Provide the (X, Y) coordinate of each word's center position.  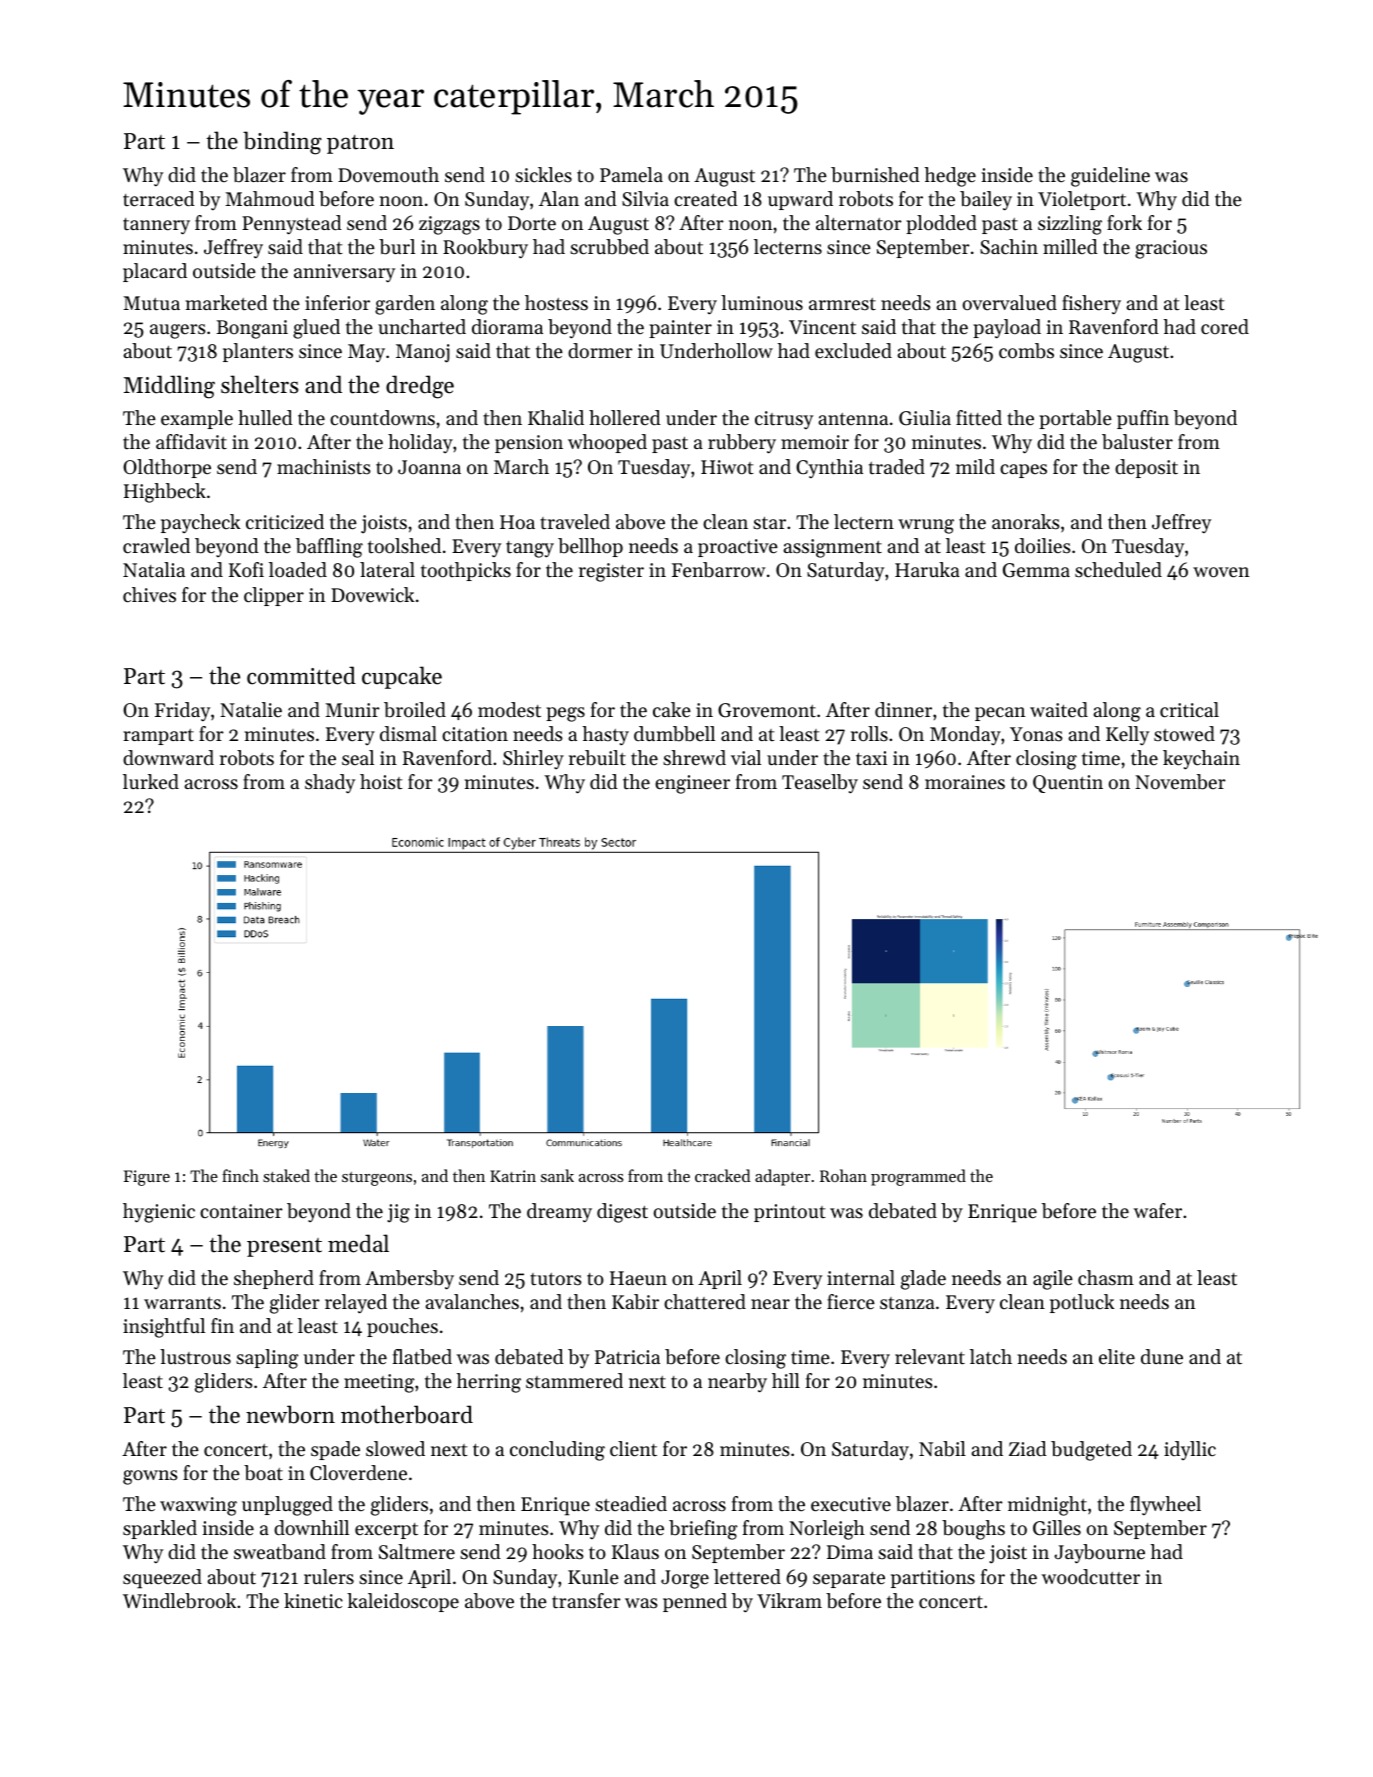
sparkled (160, 1529)
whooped (607, 443)
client (633, 1449)
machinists (324, 467)
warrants (182, 1303)
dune (1162, 1357)
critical (1189, 710)
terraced (159, 199)
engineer (692, 784)
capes (1023, 471)
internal (861, 1277)
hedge (950, 177)
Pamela (631, 174)
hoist (381, 782)
